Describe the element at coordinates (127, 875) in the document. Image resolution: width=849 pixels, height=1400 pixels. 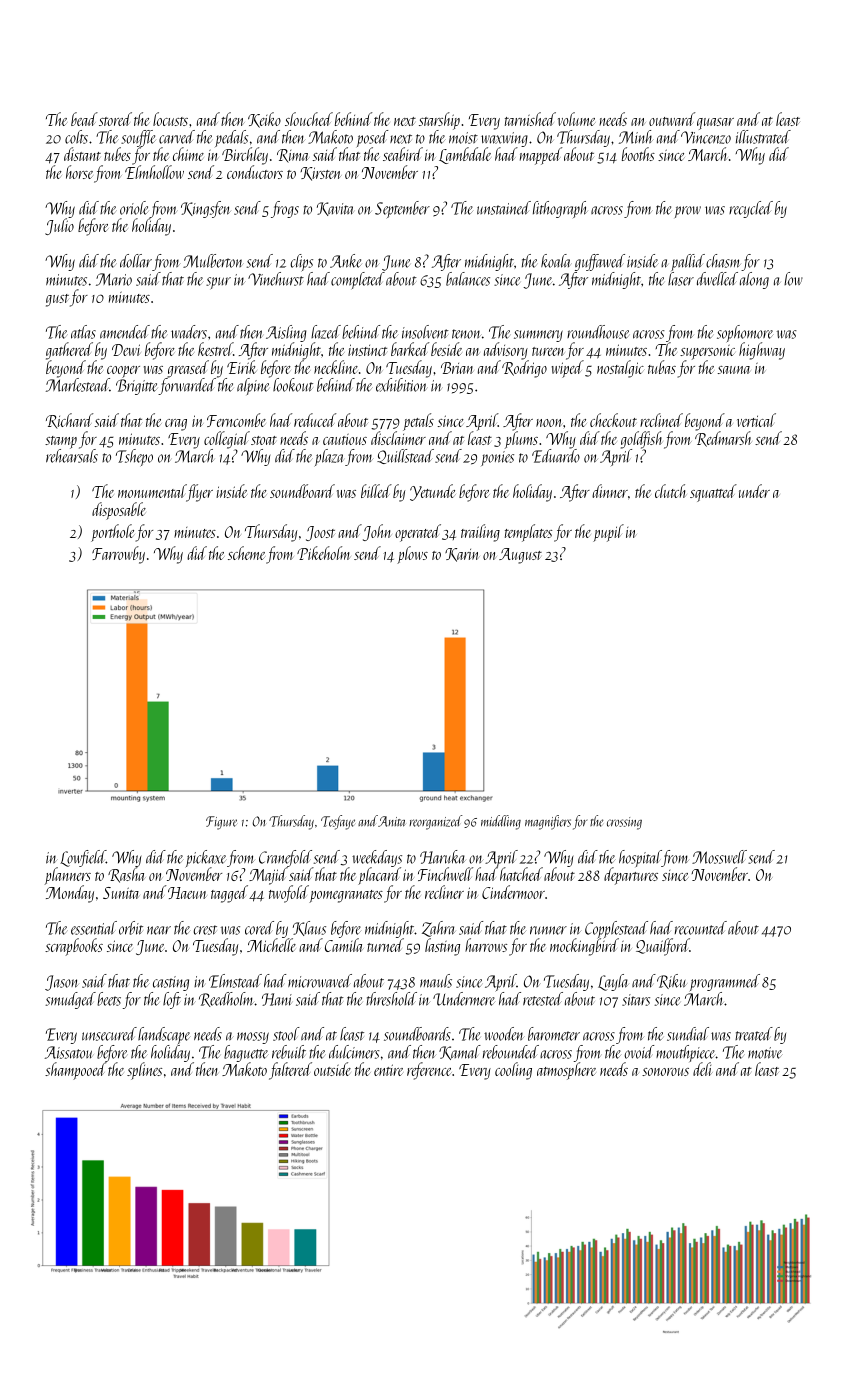
I see `Rasha` at that location.
